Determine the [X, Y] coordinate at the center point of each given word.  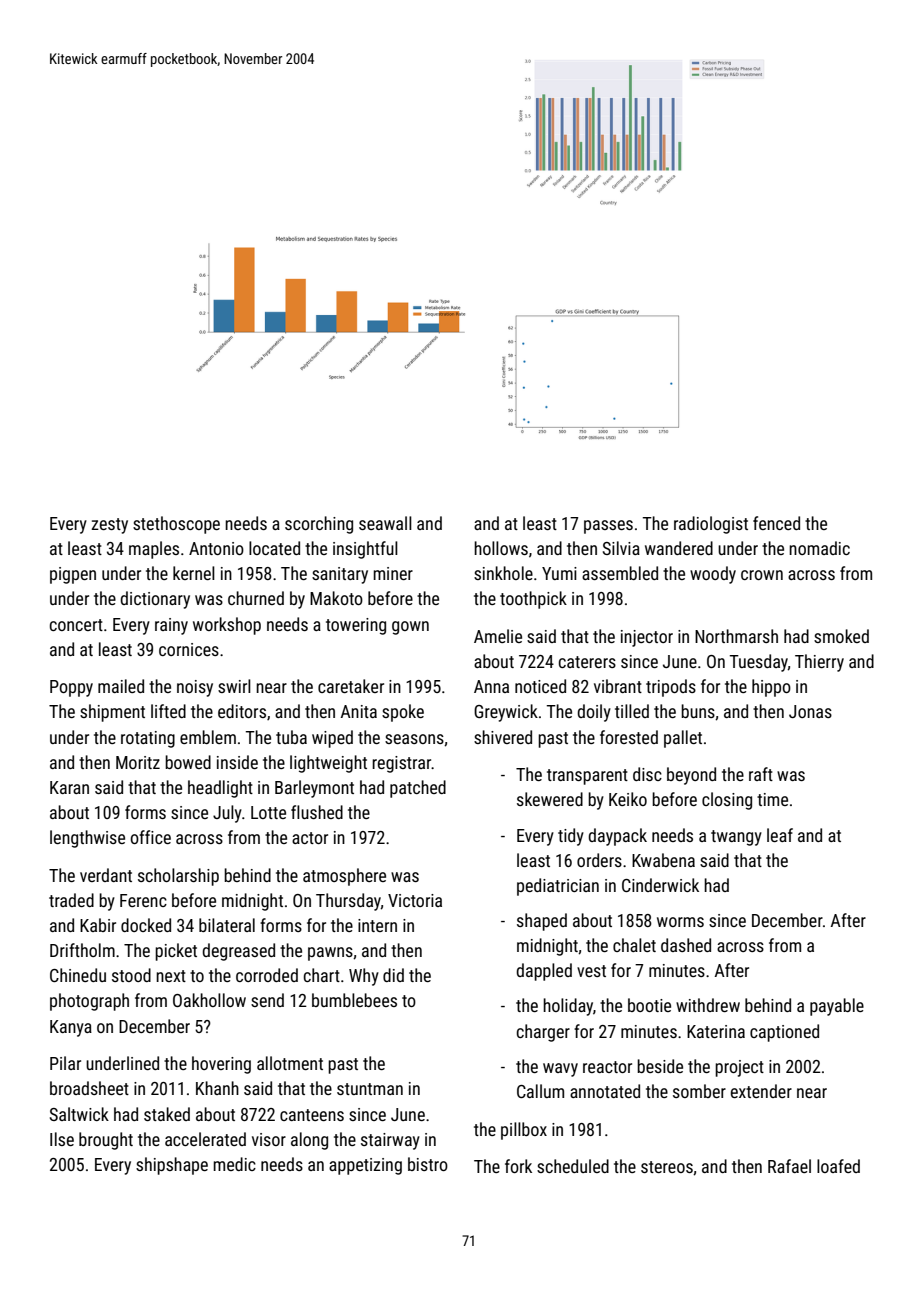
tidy [571, 837]
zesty [109, 526]
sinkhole [503, 573]
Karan [69, 787]
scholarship [178, 877]
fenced [776, 523]
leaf [780, 835]
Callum [540, 1091]
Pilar [65, 1063]
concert [76, 625]
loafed [838, 1166]
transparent [587, 777]
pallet [683, 739]
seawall [385, 523]
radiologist [711, 525]
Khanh [217, 1088]
